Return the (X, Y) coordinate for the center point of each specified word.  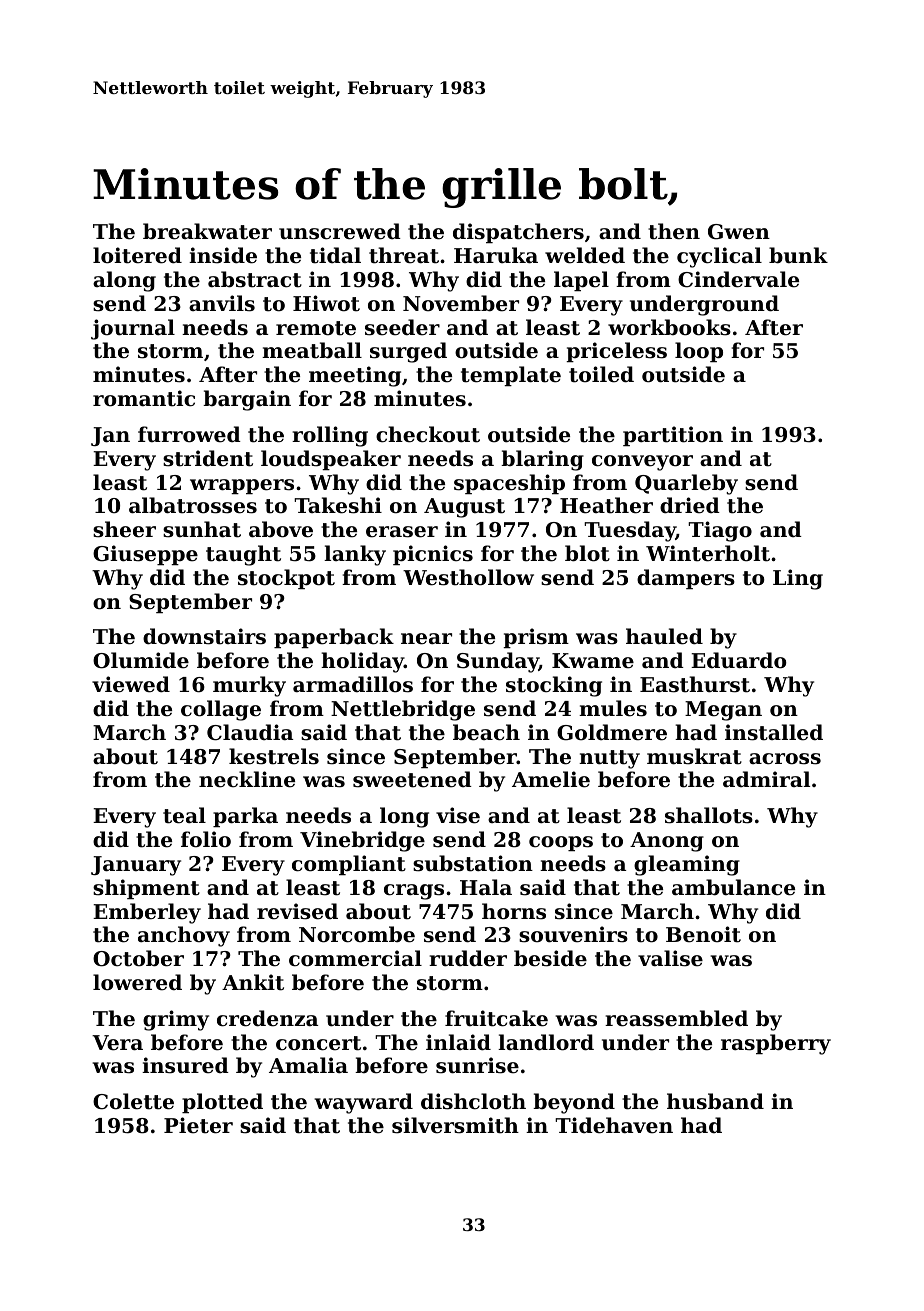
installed (774, 732)
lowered (137, 982)
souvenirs (573, 934)
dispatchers (518, 233)
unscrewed (340, 231)
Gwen (739, 232)
